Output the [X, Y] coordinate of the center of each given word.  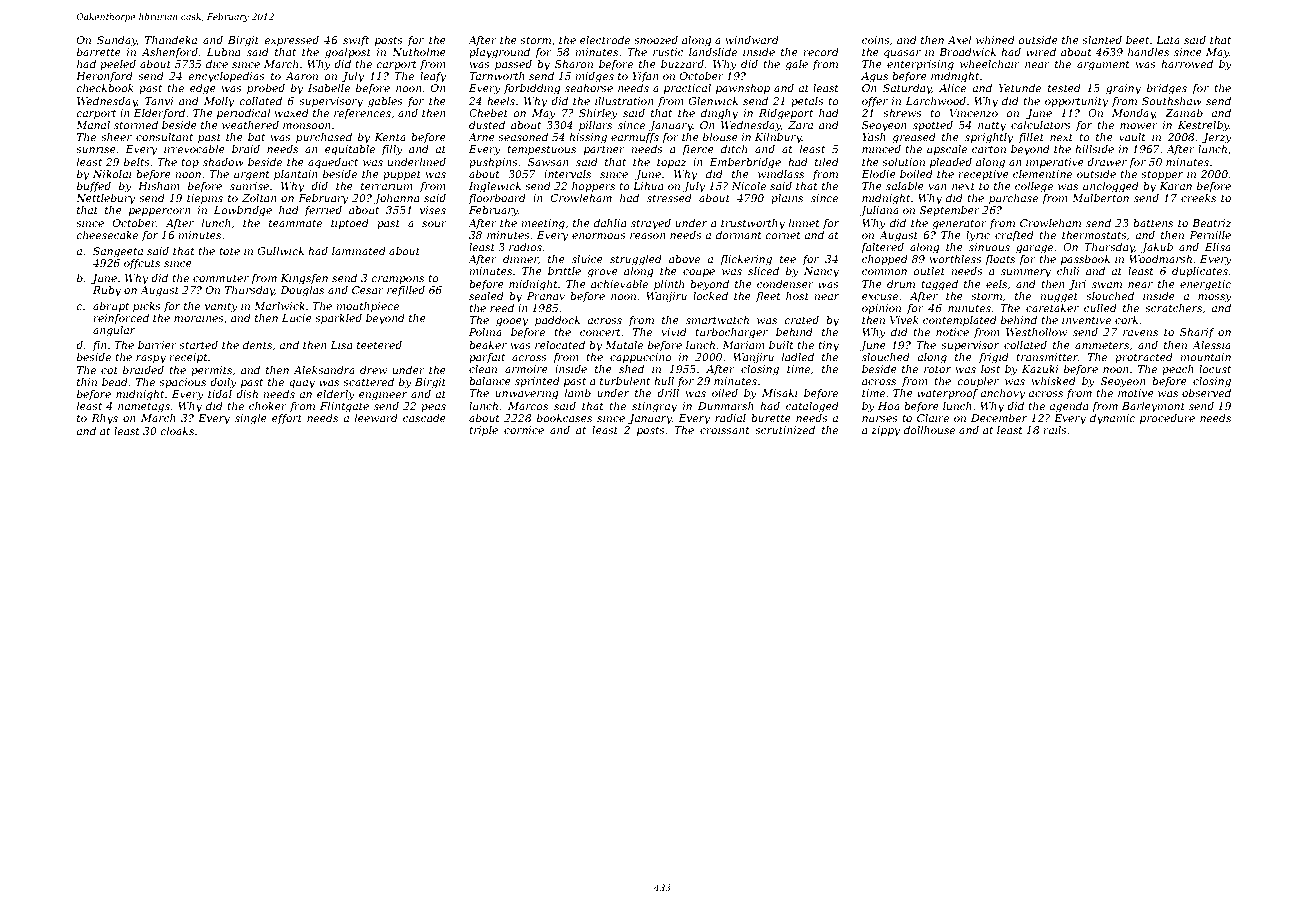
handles [1148, 52]
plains [787, 199]
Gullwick [281, 251]
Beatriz [1211, 223]
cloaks [177, 431]
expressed [292, 41]
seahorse [589, 88]
